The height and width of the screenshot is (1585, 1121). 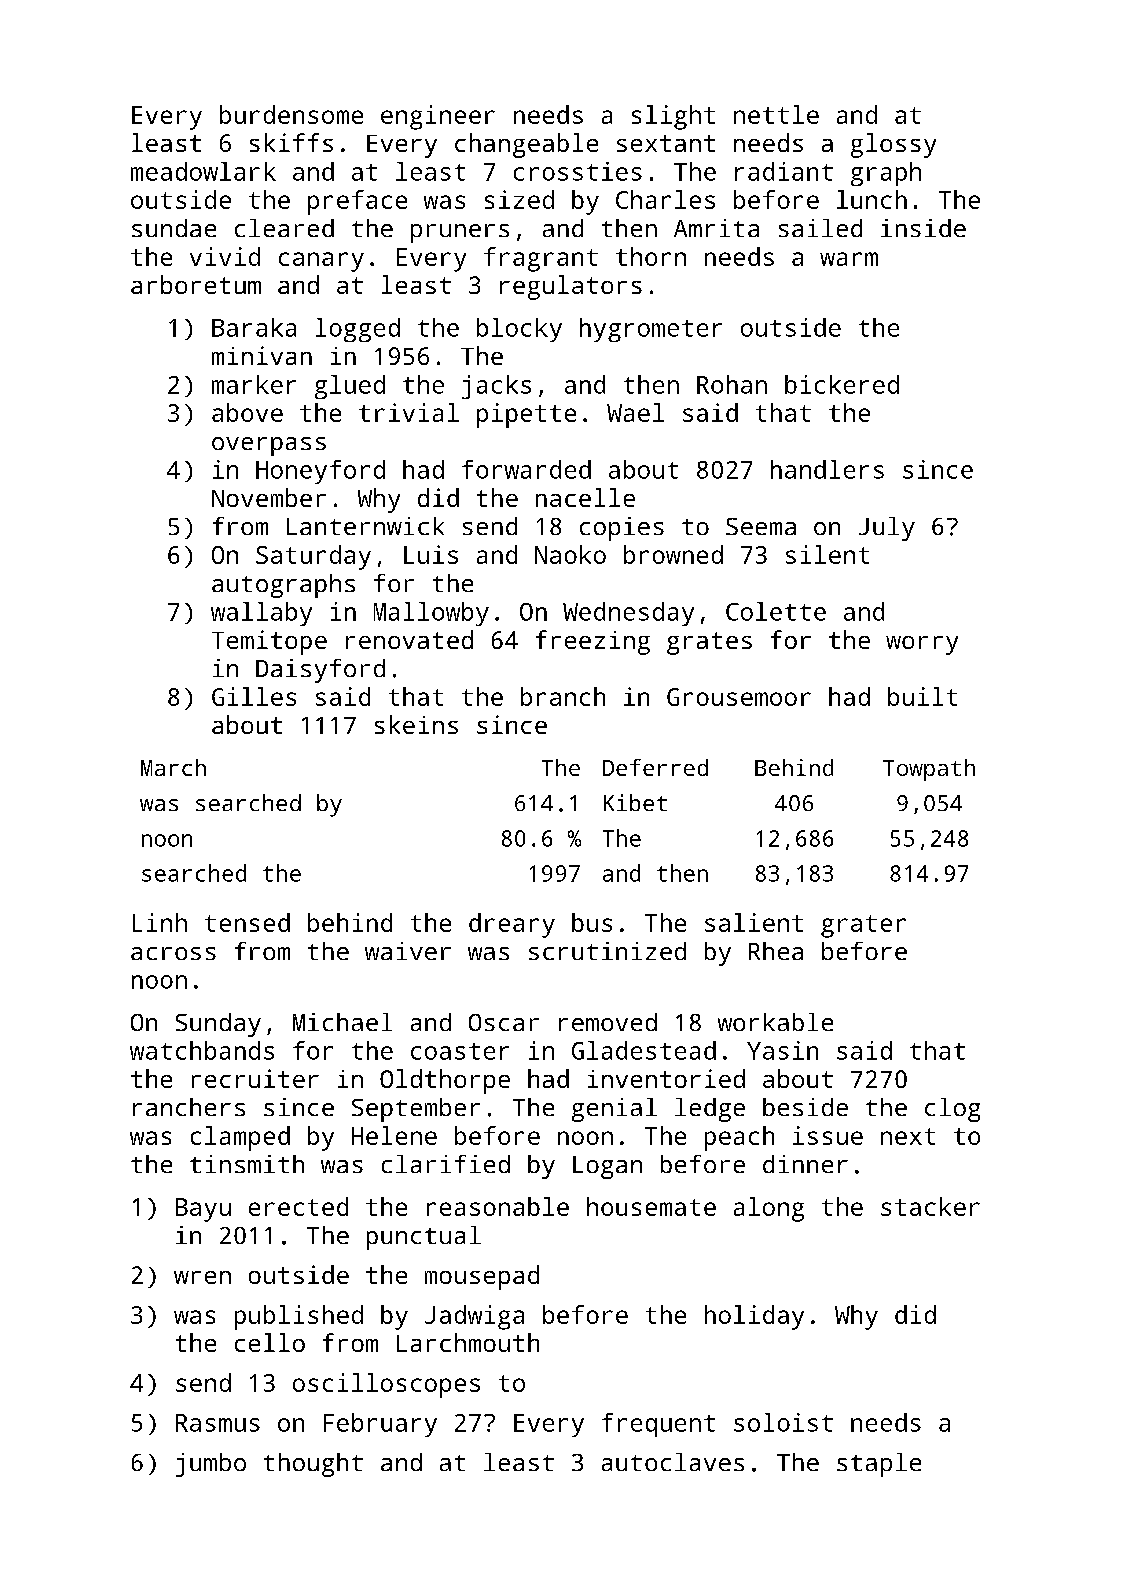 What do you see at coordinates (203, 171) in the screenshot?
I see `meadowlark` at bounding box center [203, 171].
